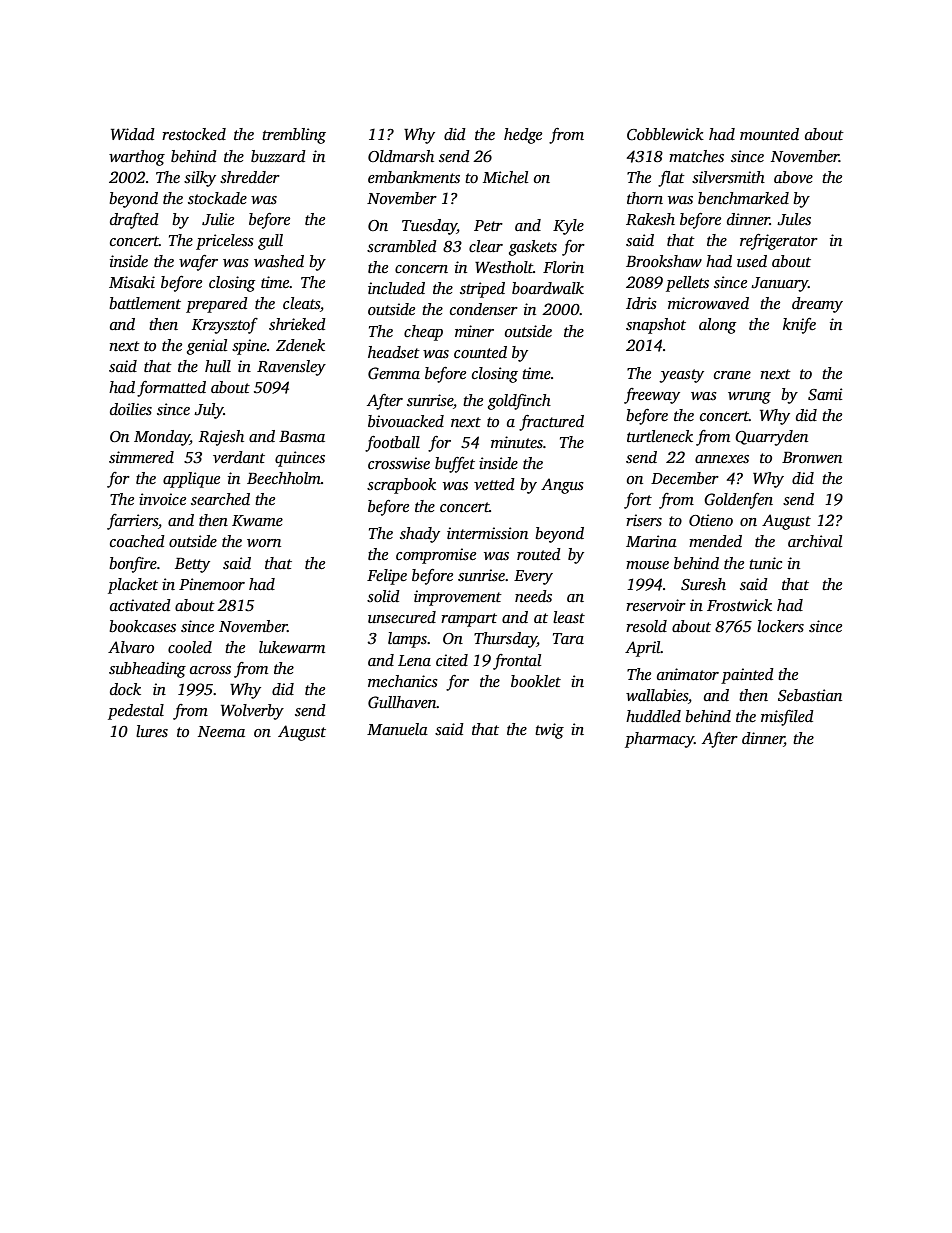 The image size is (952, 1233). Describe the element at coordinates (218, 366) in the image. I see `hull` at that location.
